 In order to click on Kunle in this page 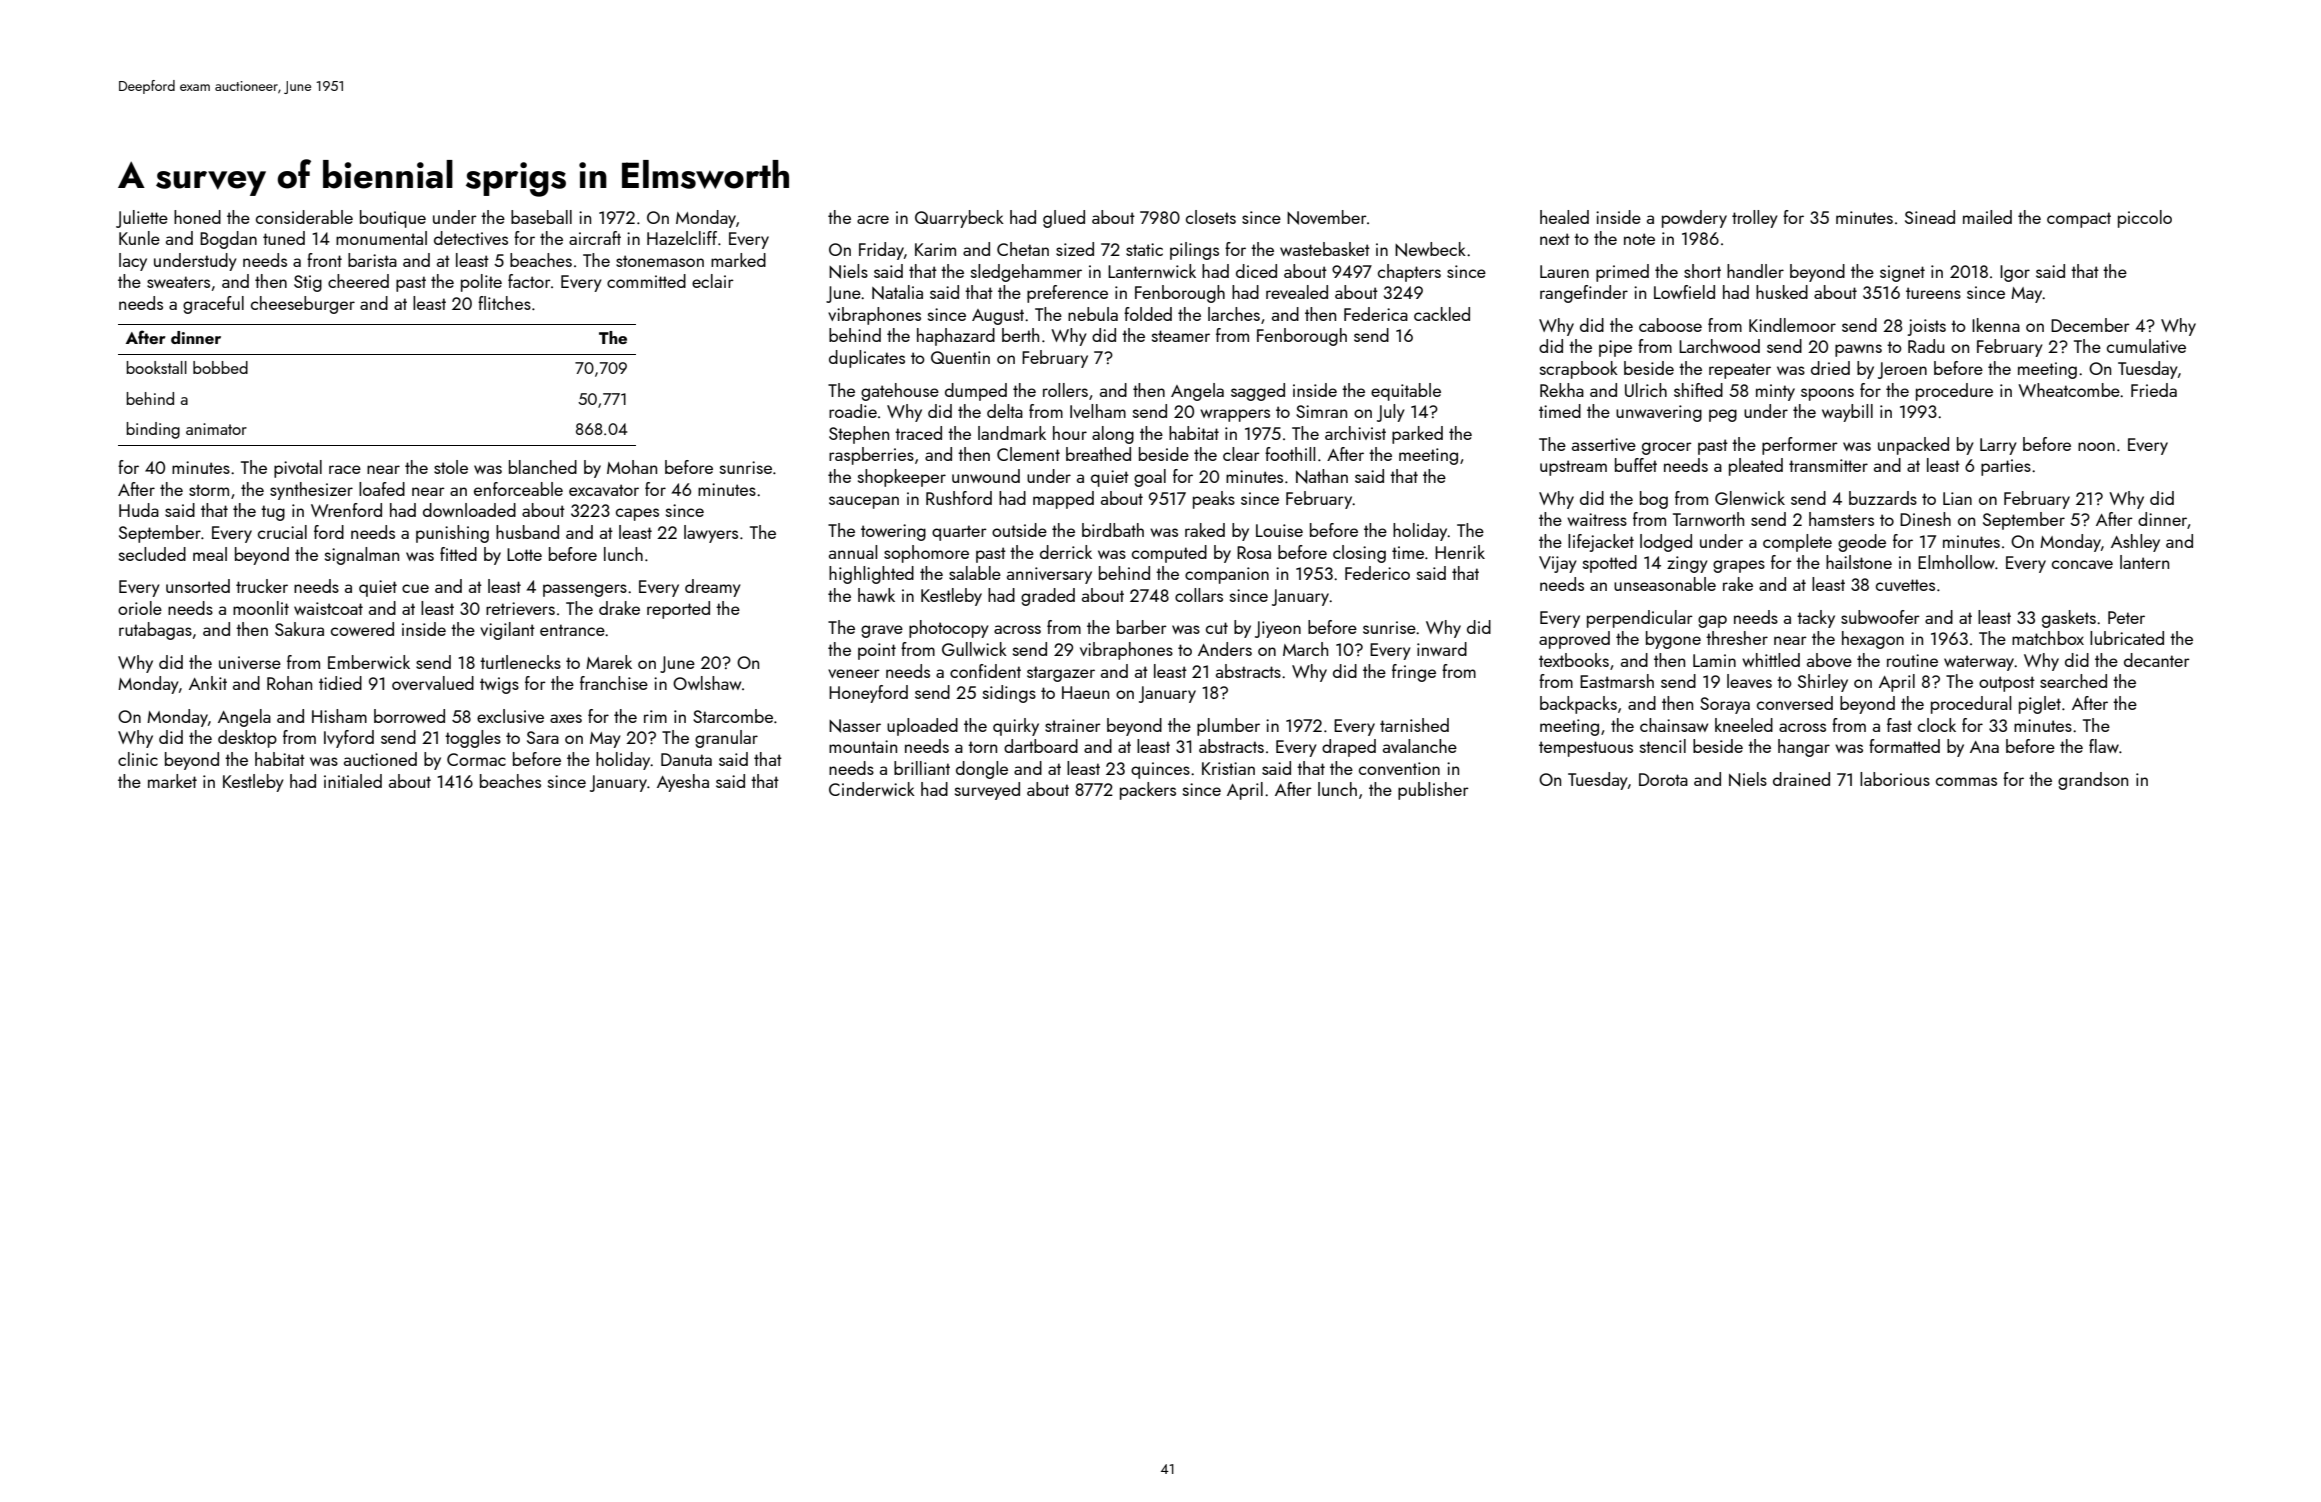, I will do `click(139, 238)`.
